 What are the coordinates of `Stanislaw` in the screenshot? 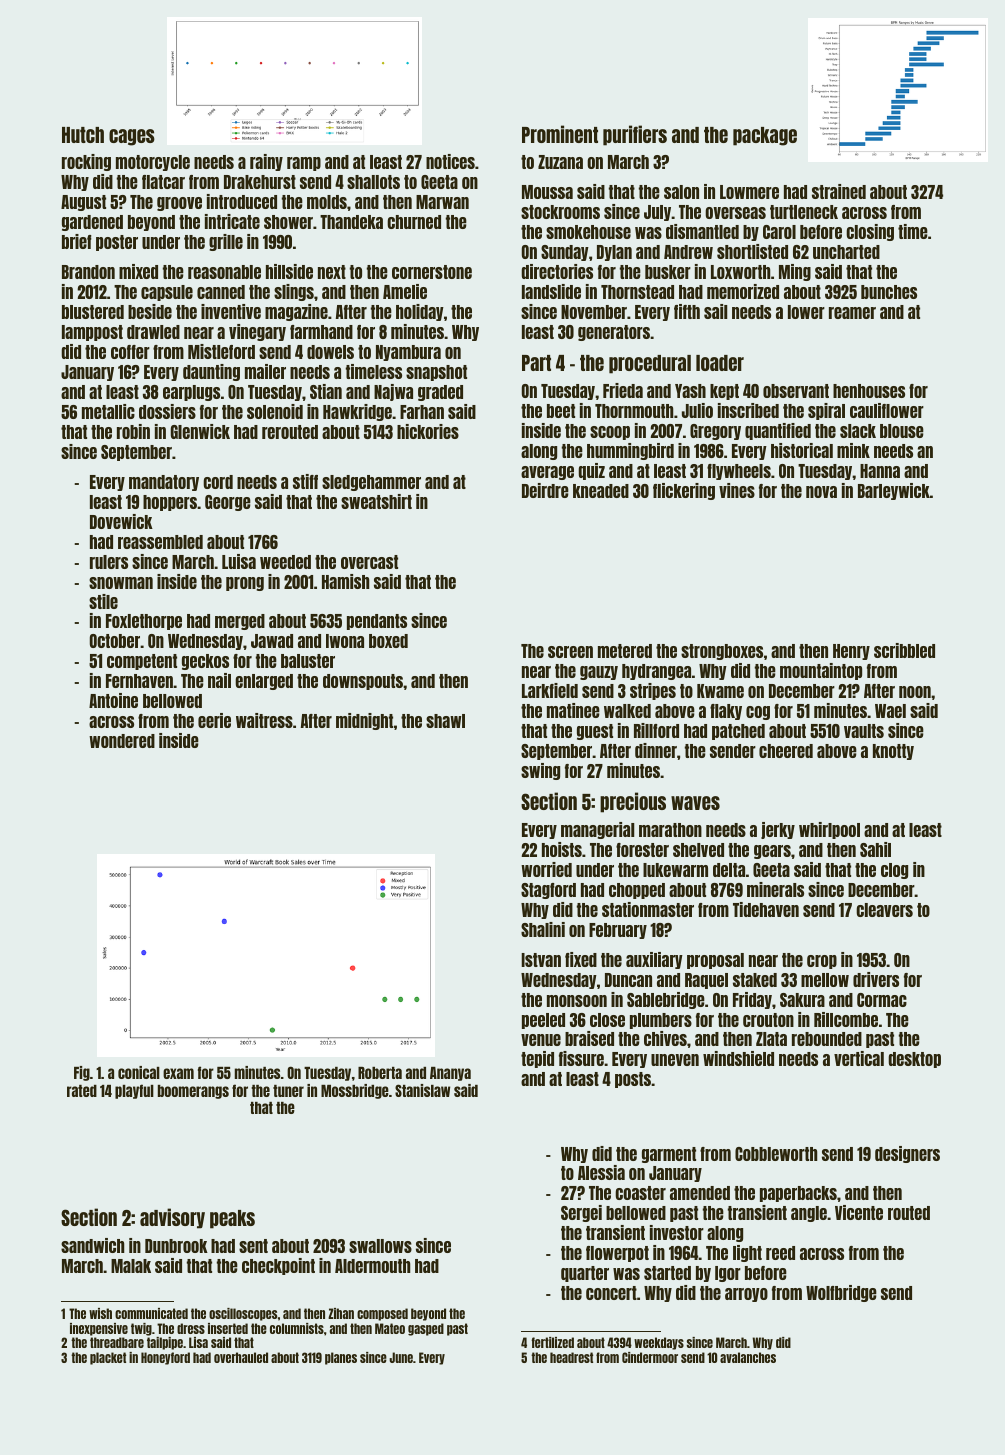 It's located at (422, 1090).
